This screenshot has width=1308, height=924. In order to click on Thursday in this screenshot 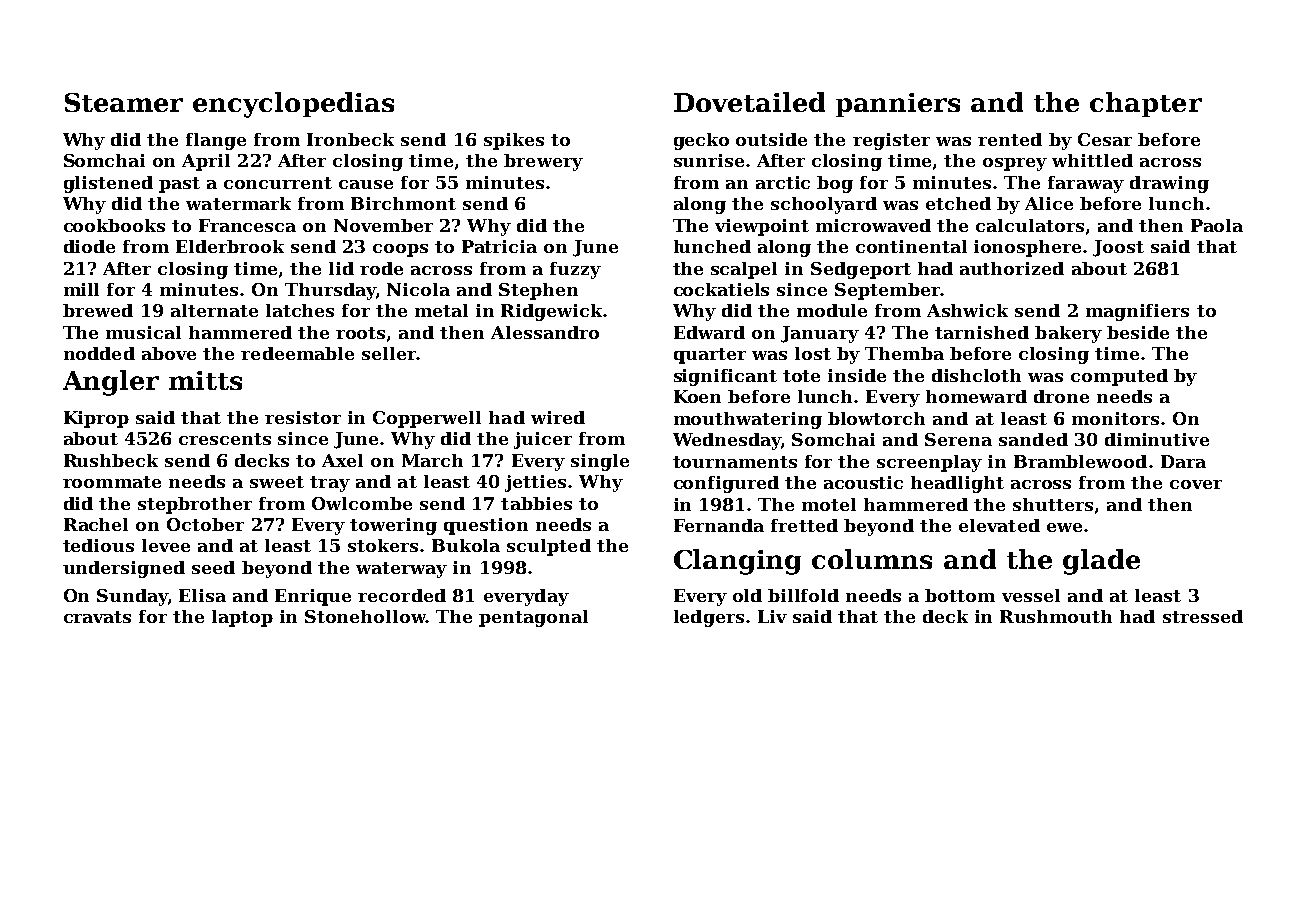, I will do `click(330, 291)`.
